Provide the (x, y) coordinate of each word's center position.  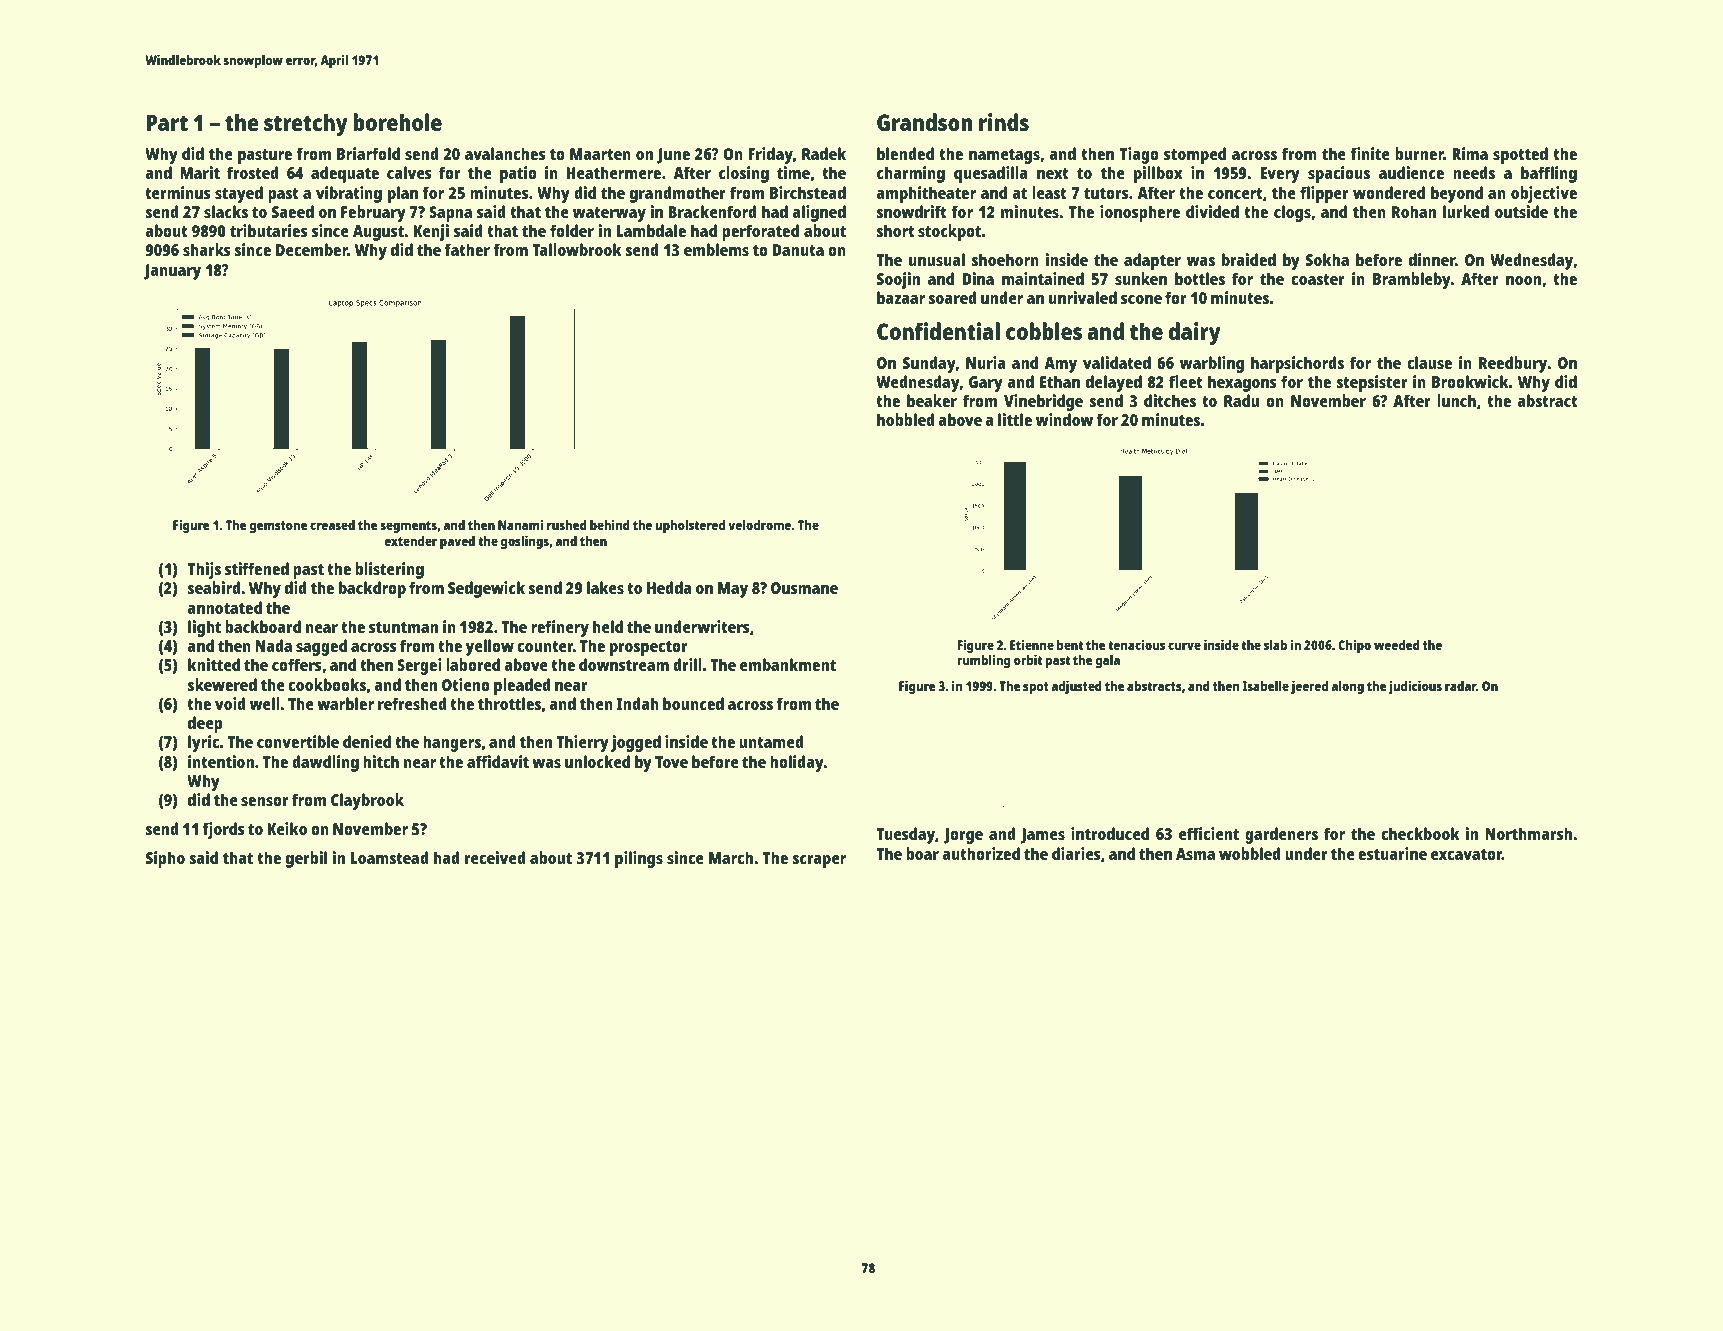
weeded (1397, 645)
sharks (207, 249)
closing (744, 174)
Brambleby (1412, 280)
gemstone (278, 527)
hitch (381, 761)
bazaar (901, 297)
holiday (797, 763)
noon (1523, 280)
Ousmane (804, 588)
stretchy (306, 125)
